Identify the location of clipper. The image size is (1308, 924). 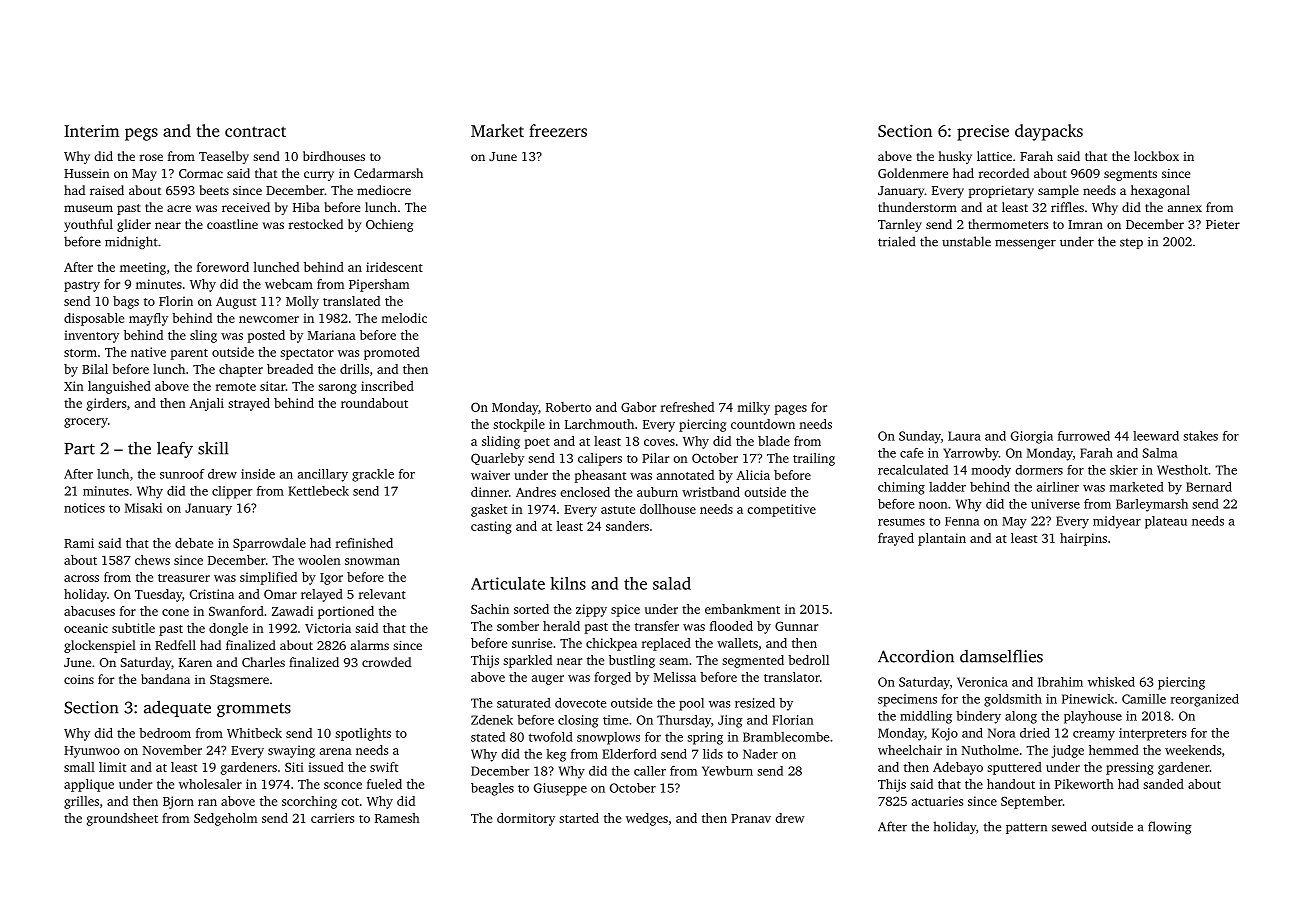
(232, 492).
